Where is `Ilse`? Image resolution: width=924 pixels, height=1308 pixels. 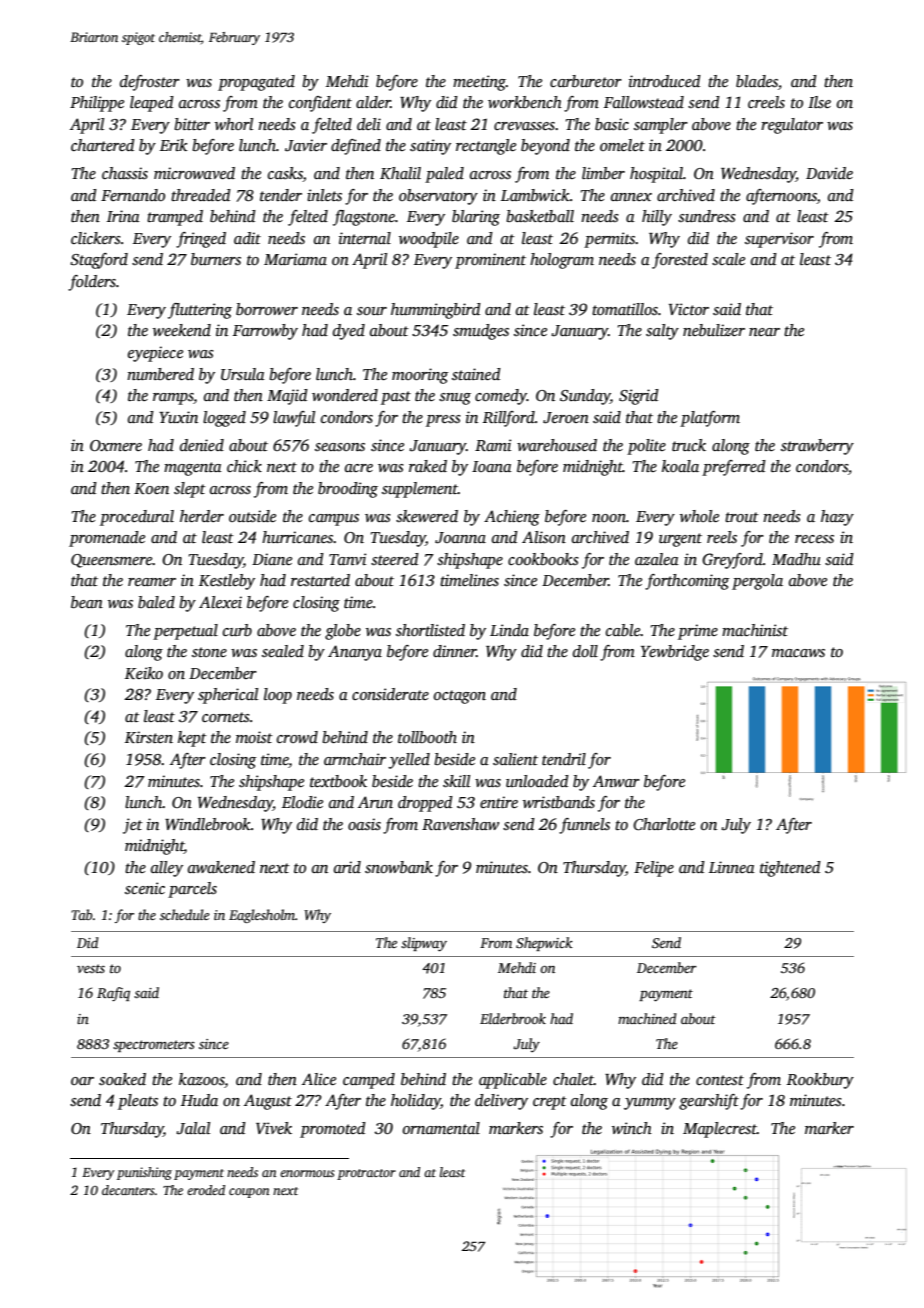
Ilse is located at coordinates (819, 102).
